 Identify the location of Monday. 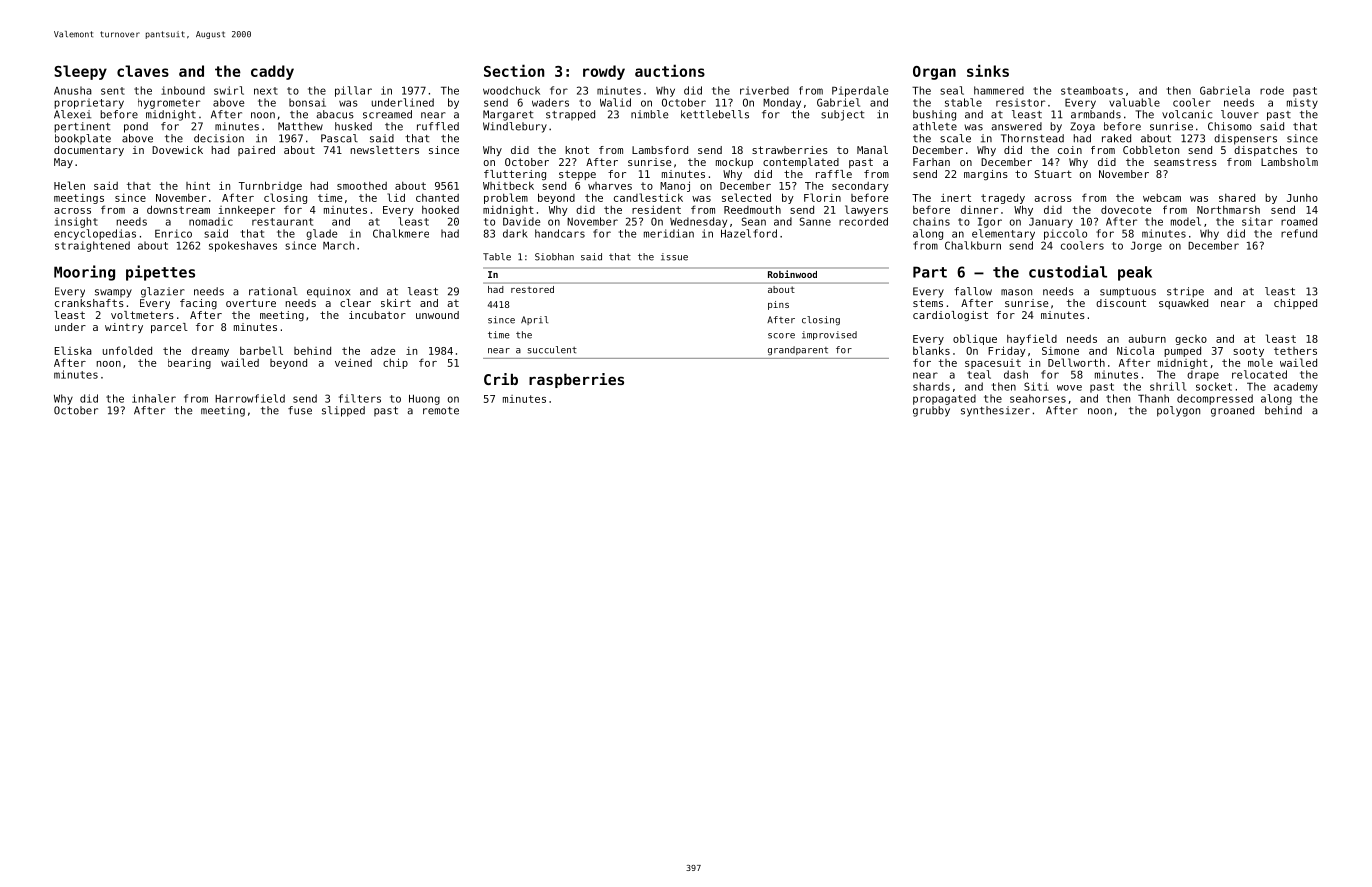
(782, 103).
